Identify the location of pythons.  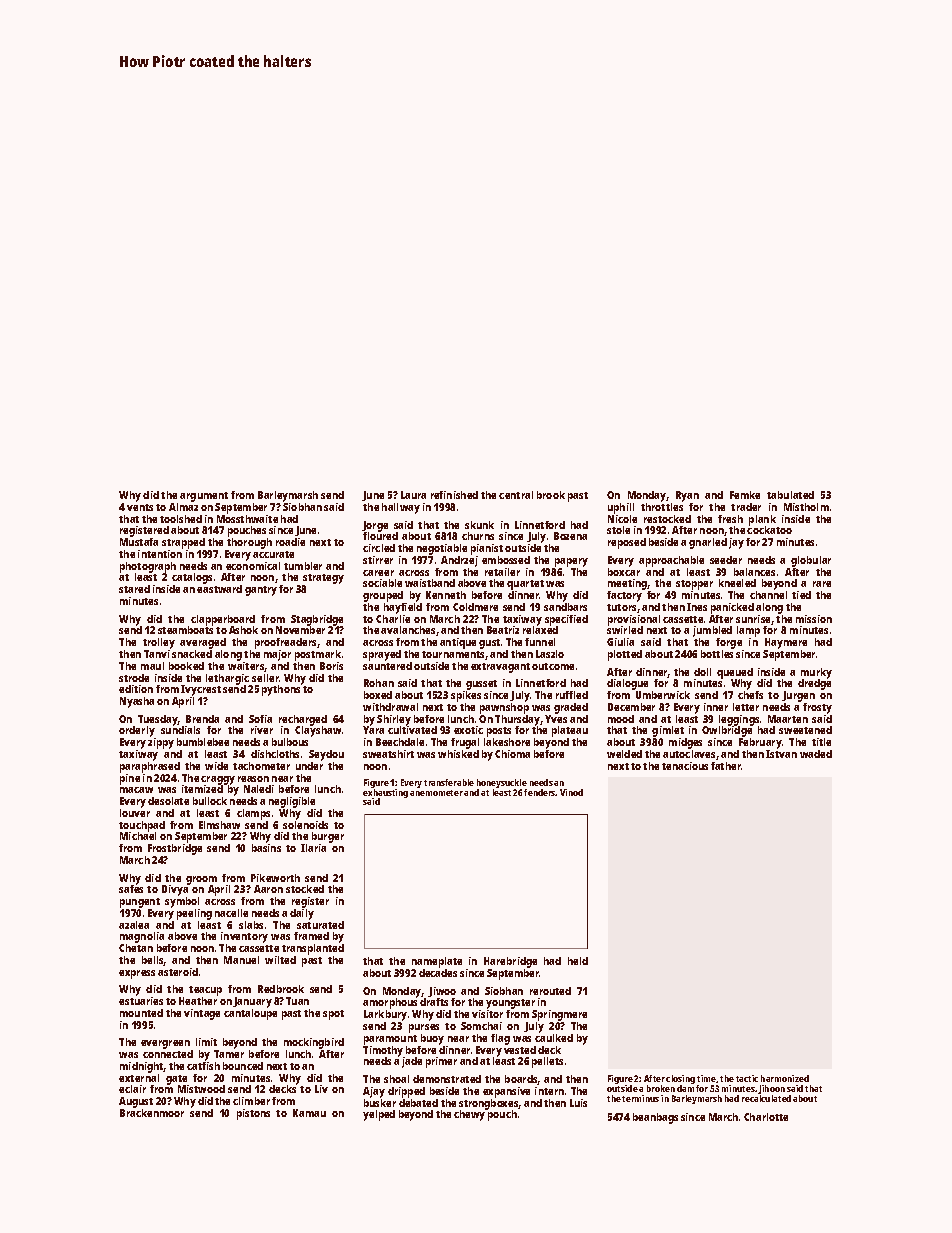
(281, 690).
